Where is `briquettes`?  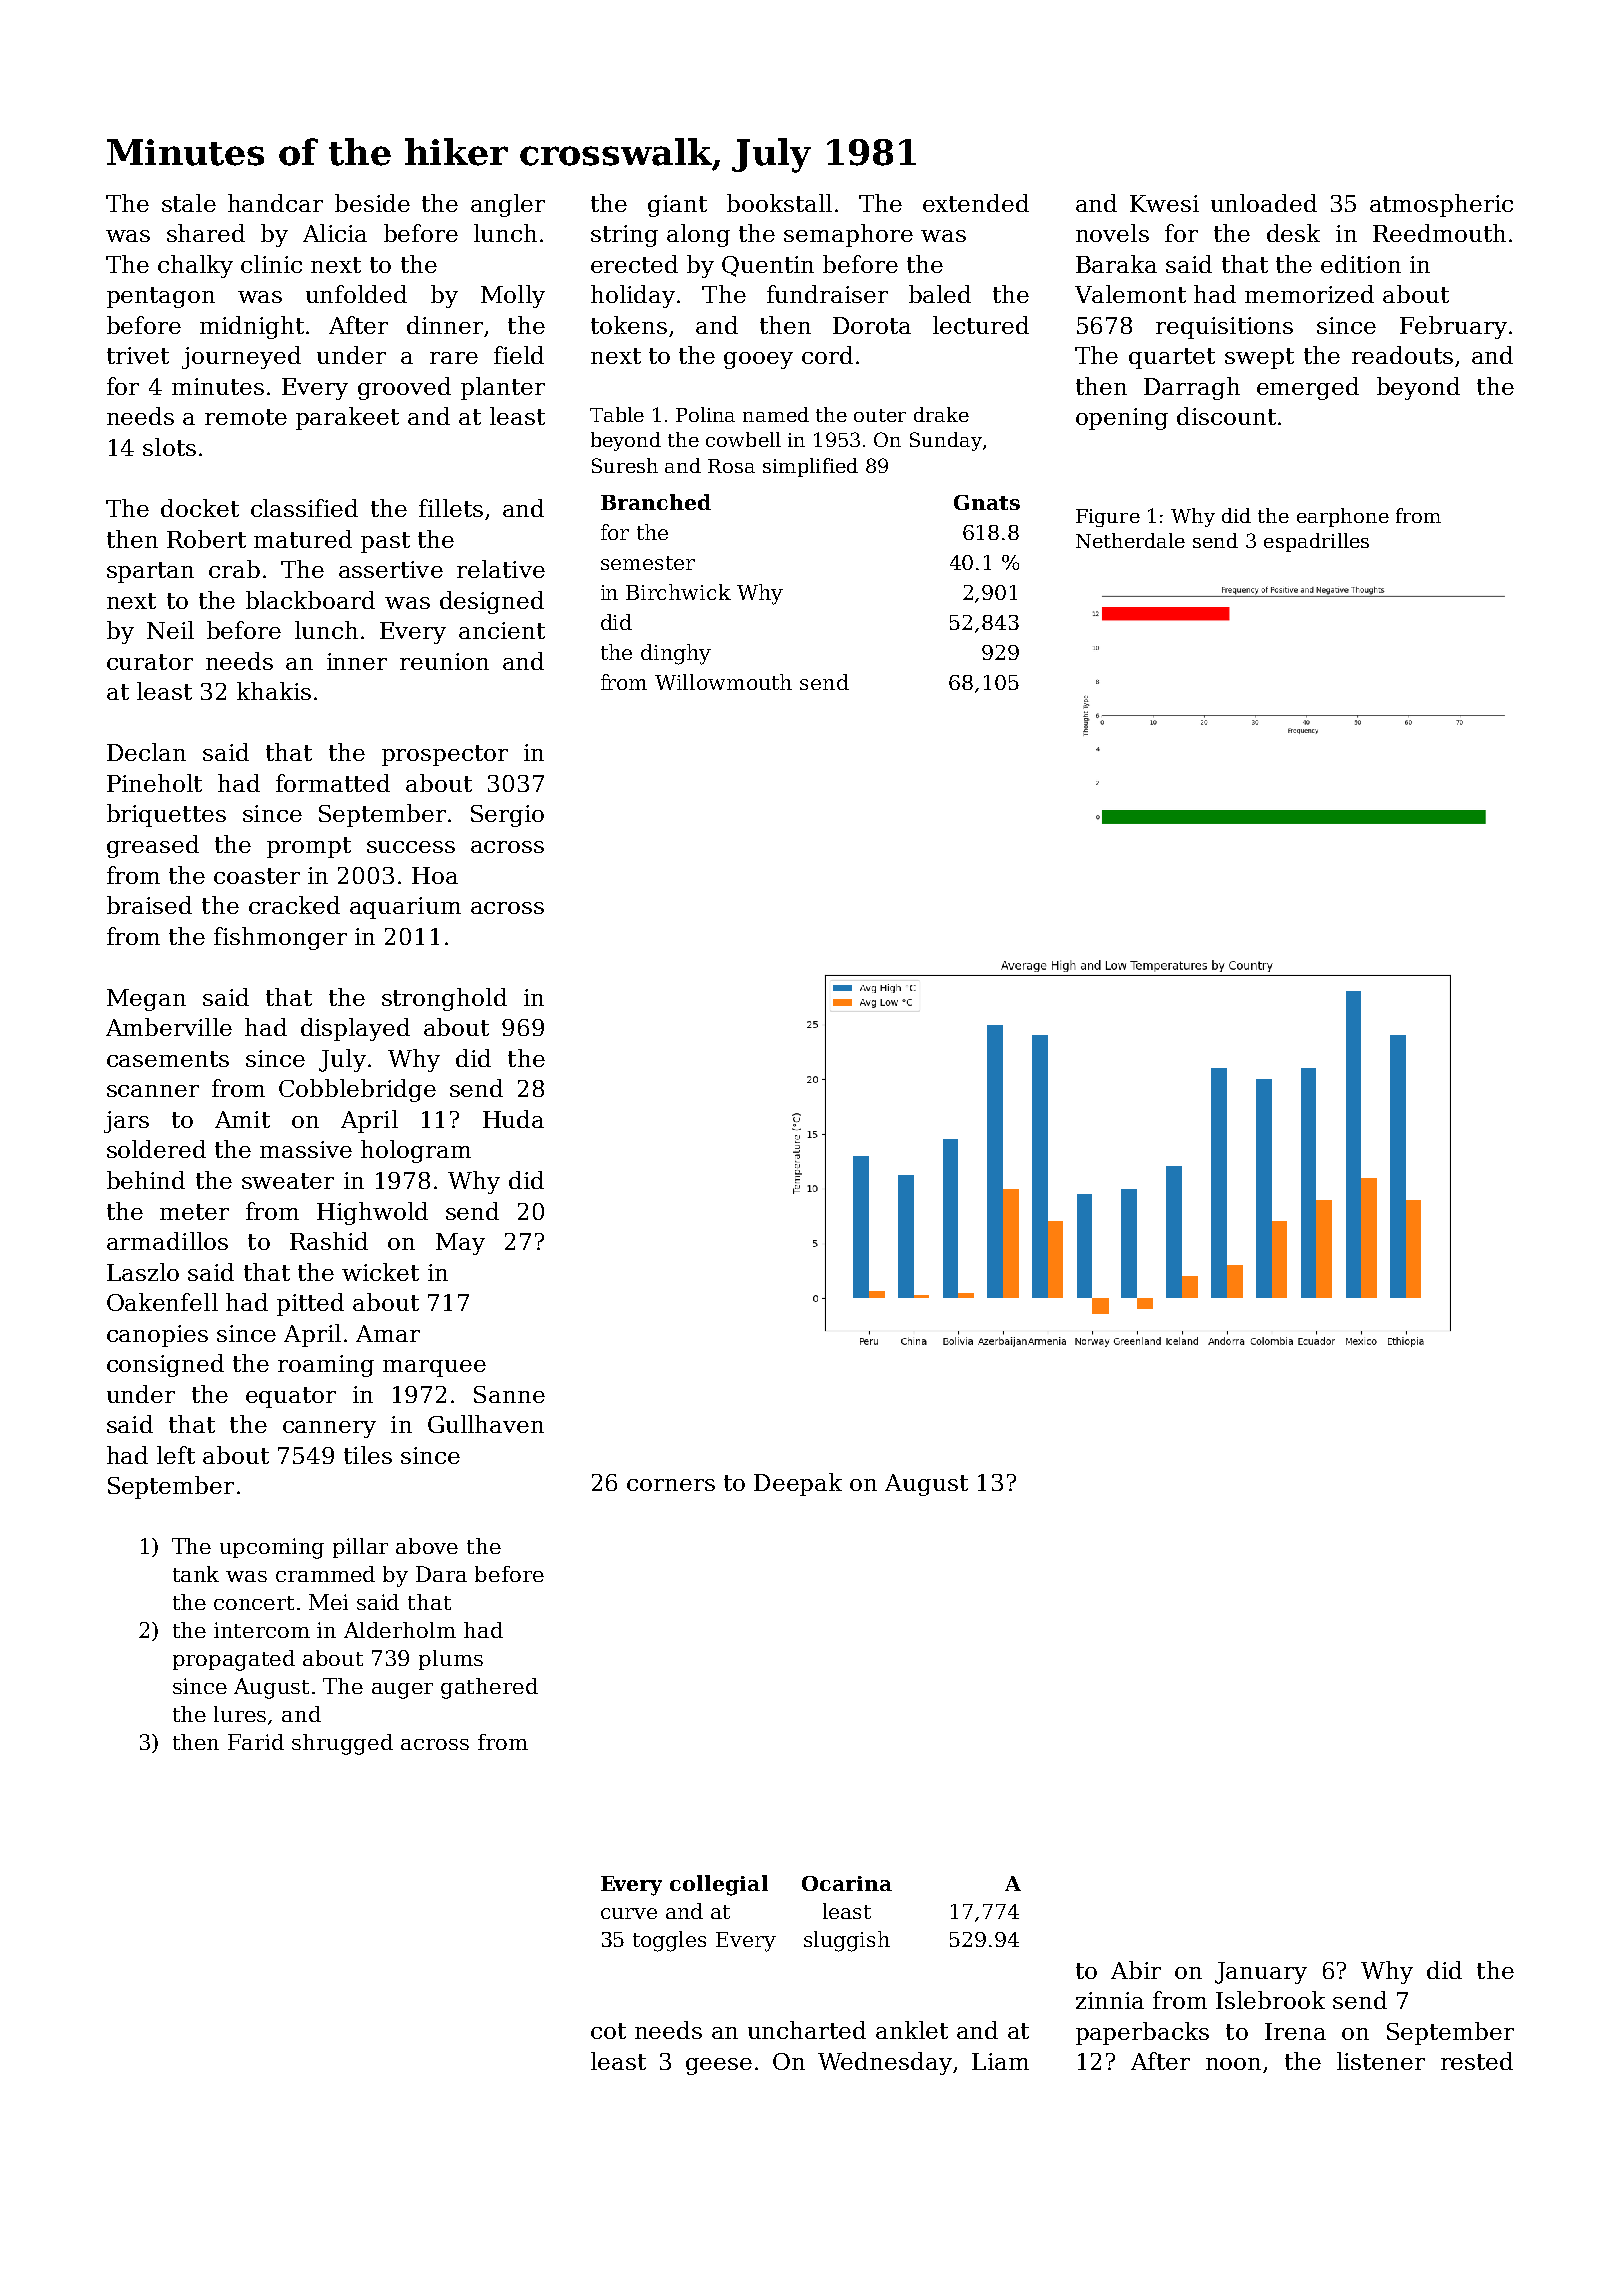
briquettes is located at coordinates (166, 815).
